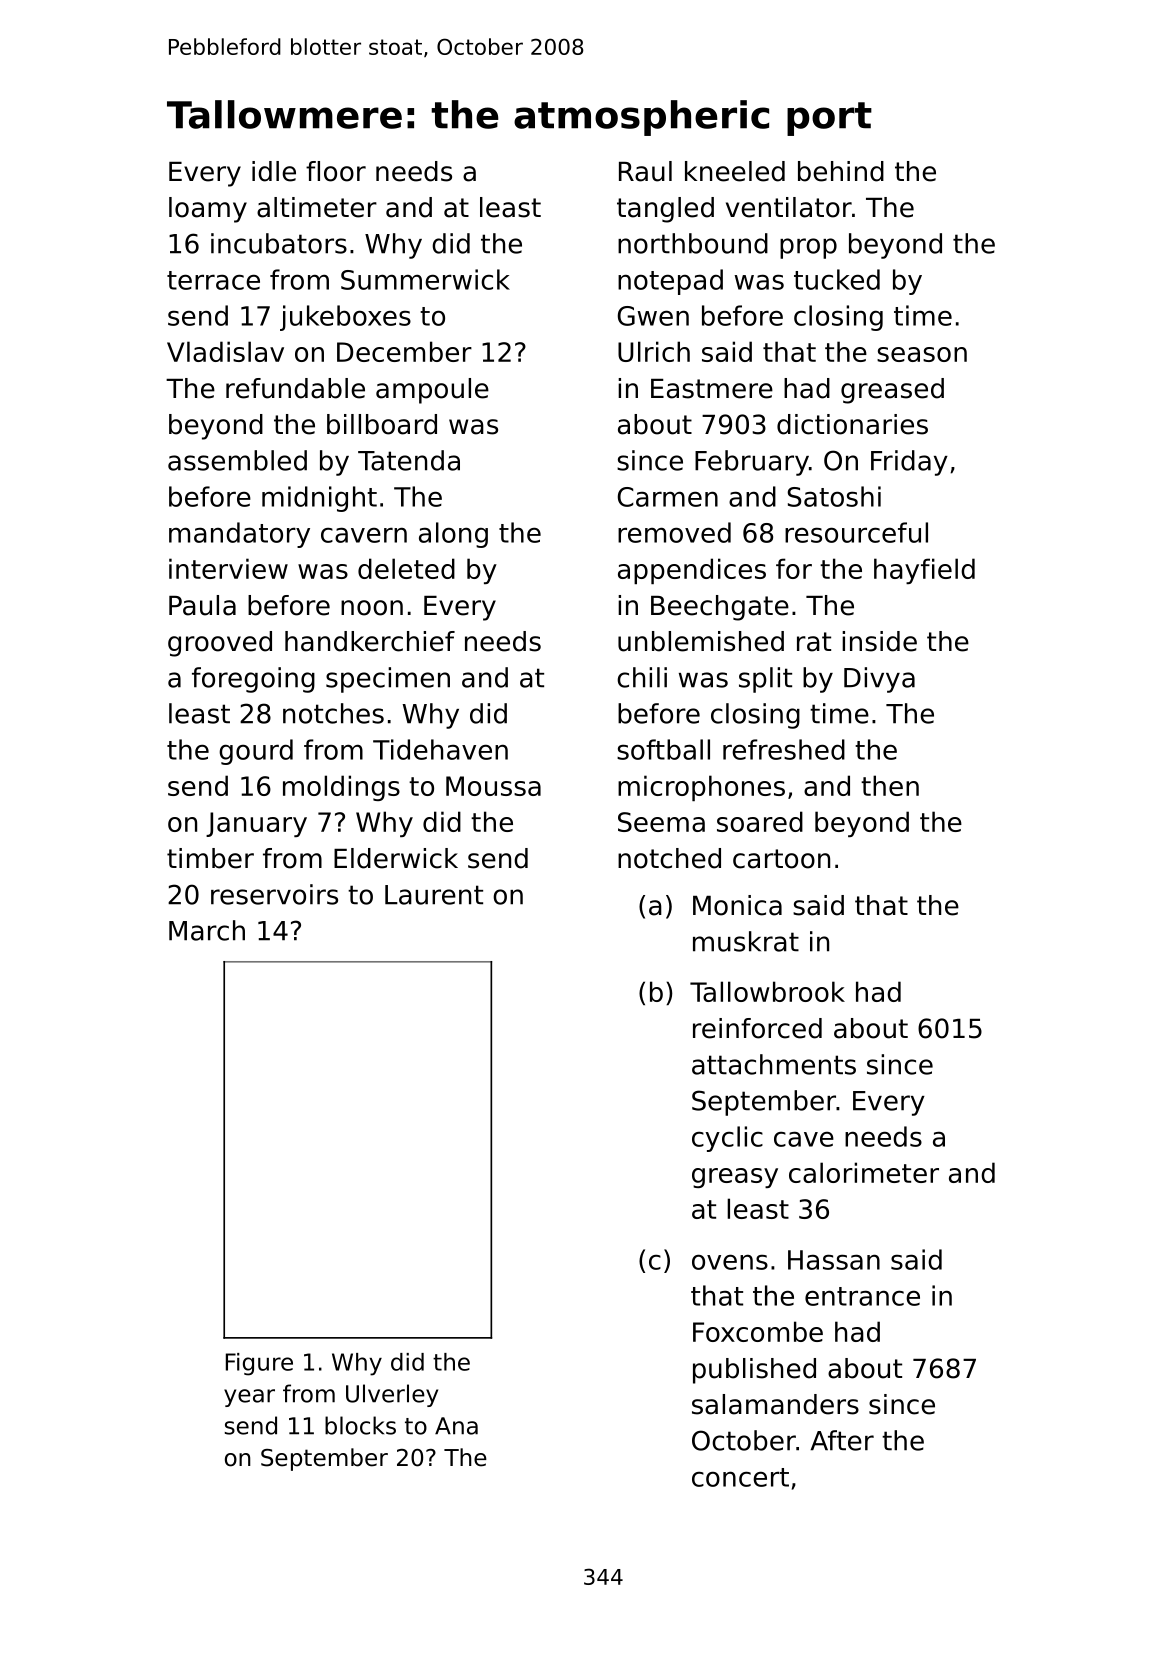 The height and width of the screenshot is (1654, 1165). I want to click on gourd, so click(256, 752).
